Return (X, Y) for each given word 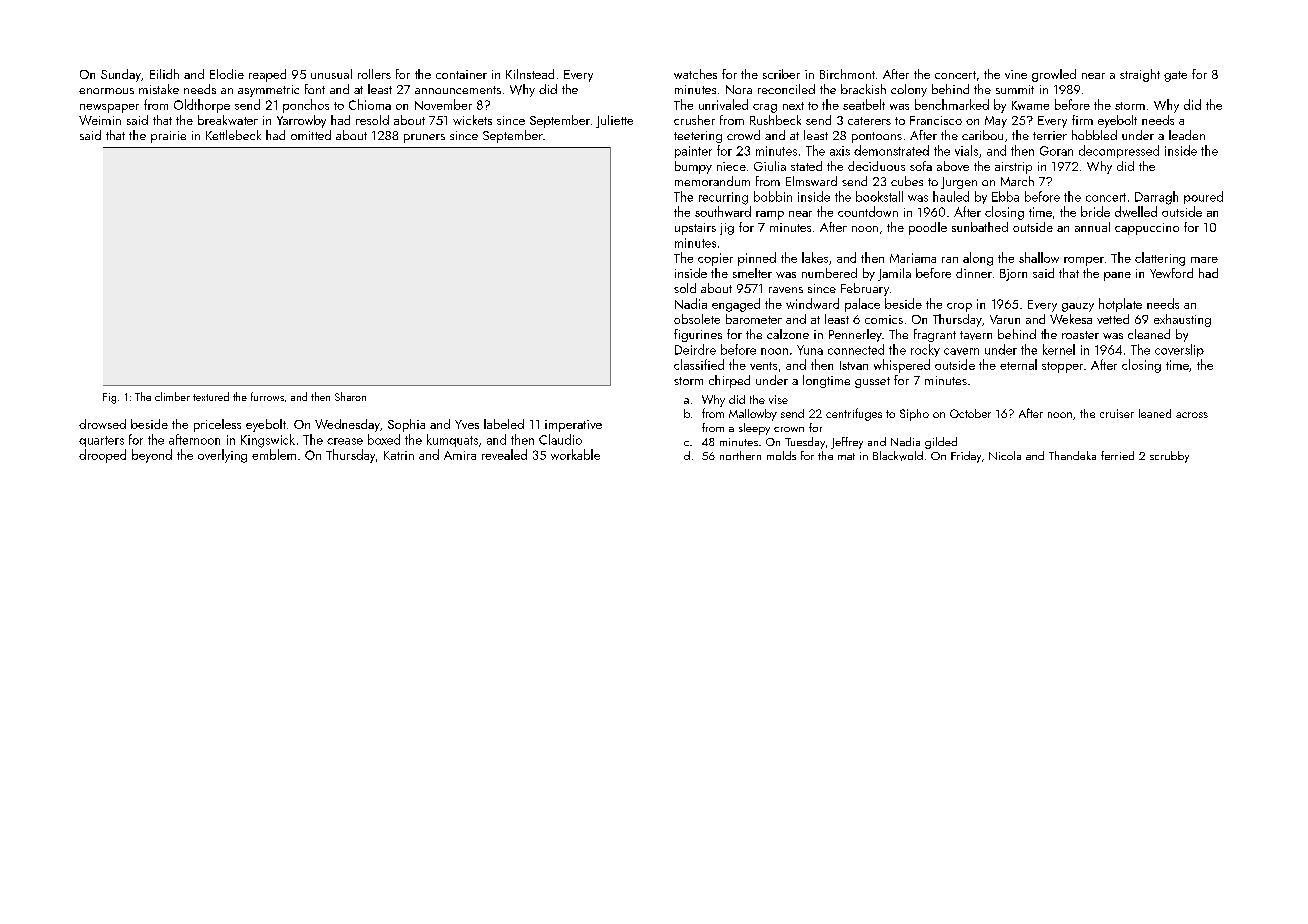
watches (695, 74)
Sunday (121, 75)
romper (1084, 261)
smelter (752, 273)
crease (345, 441)
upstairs (695, 229)
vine (1016, 74)
